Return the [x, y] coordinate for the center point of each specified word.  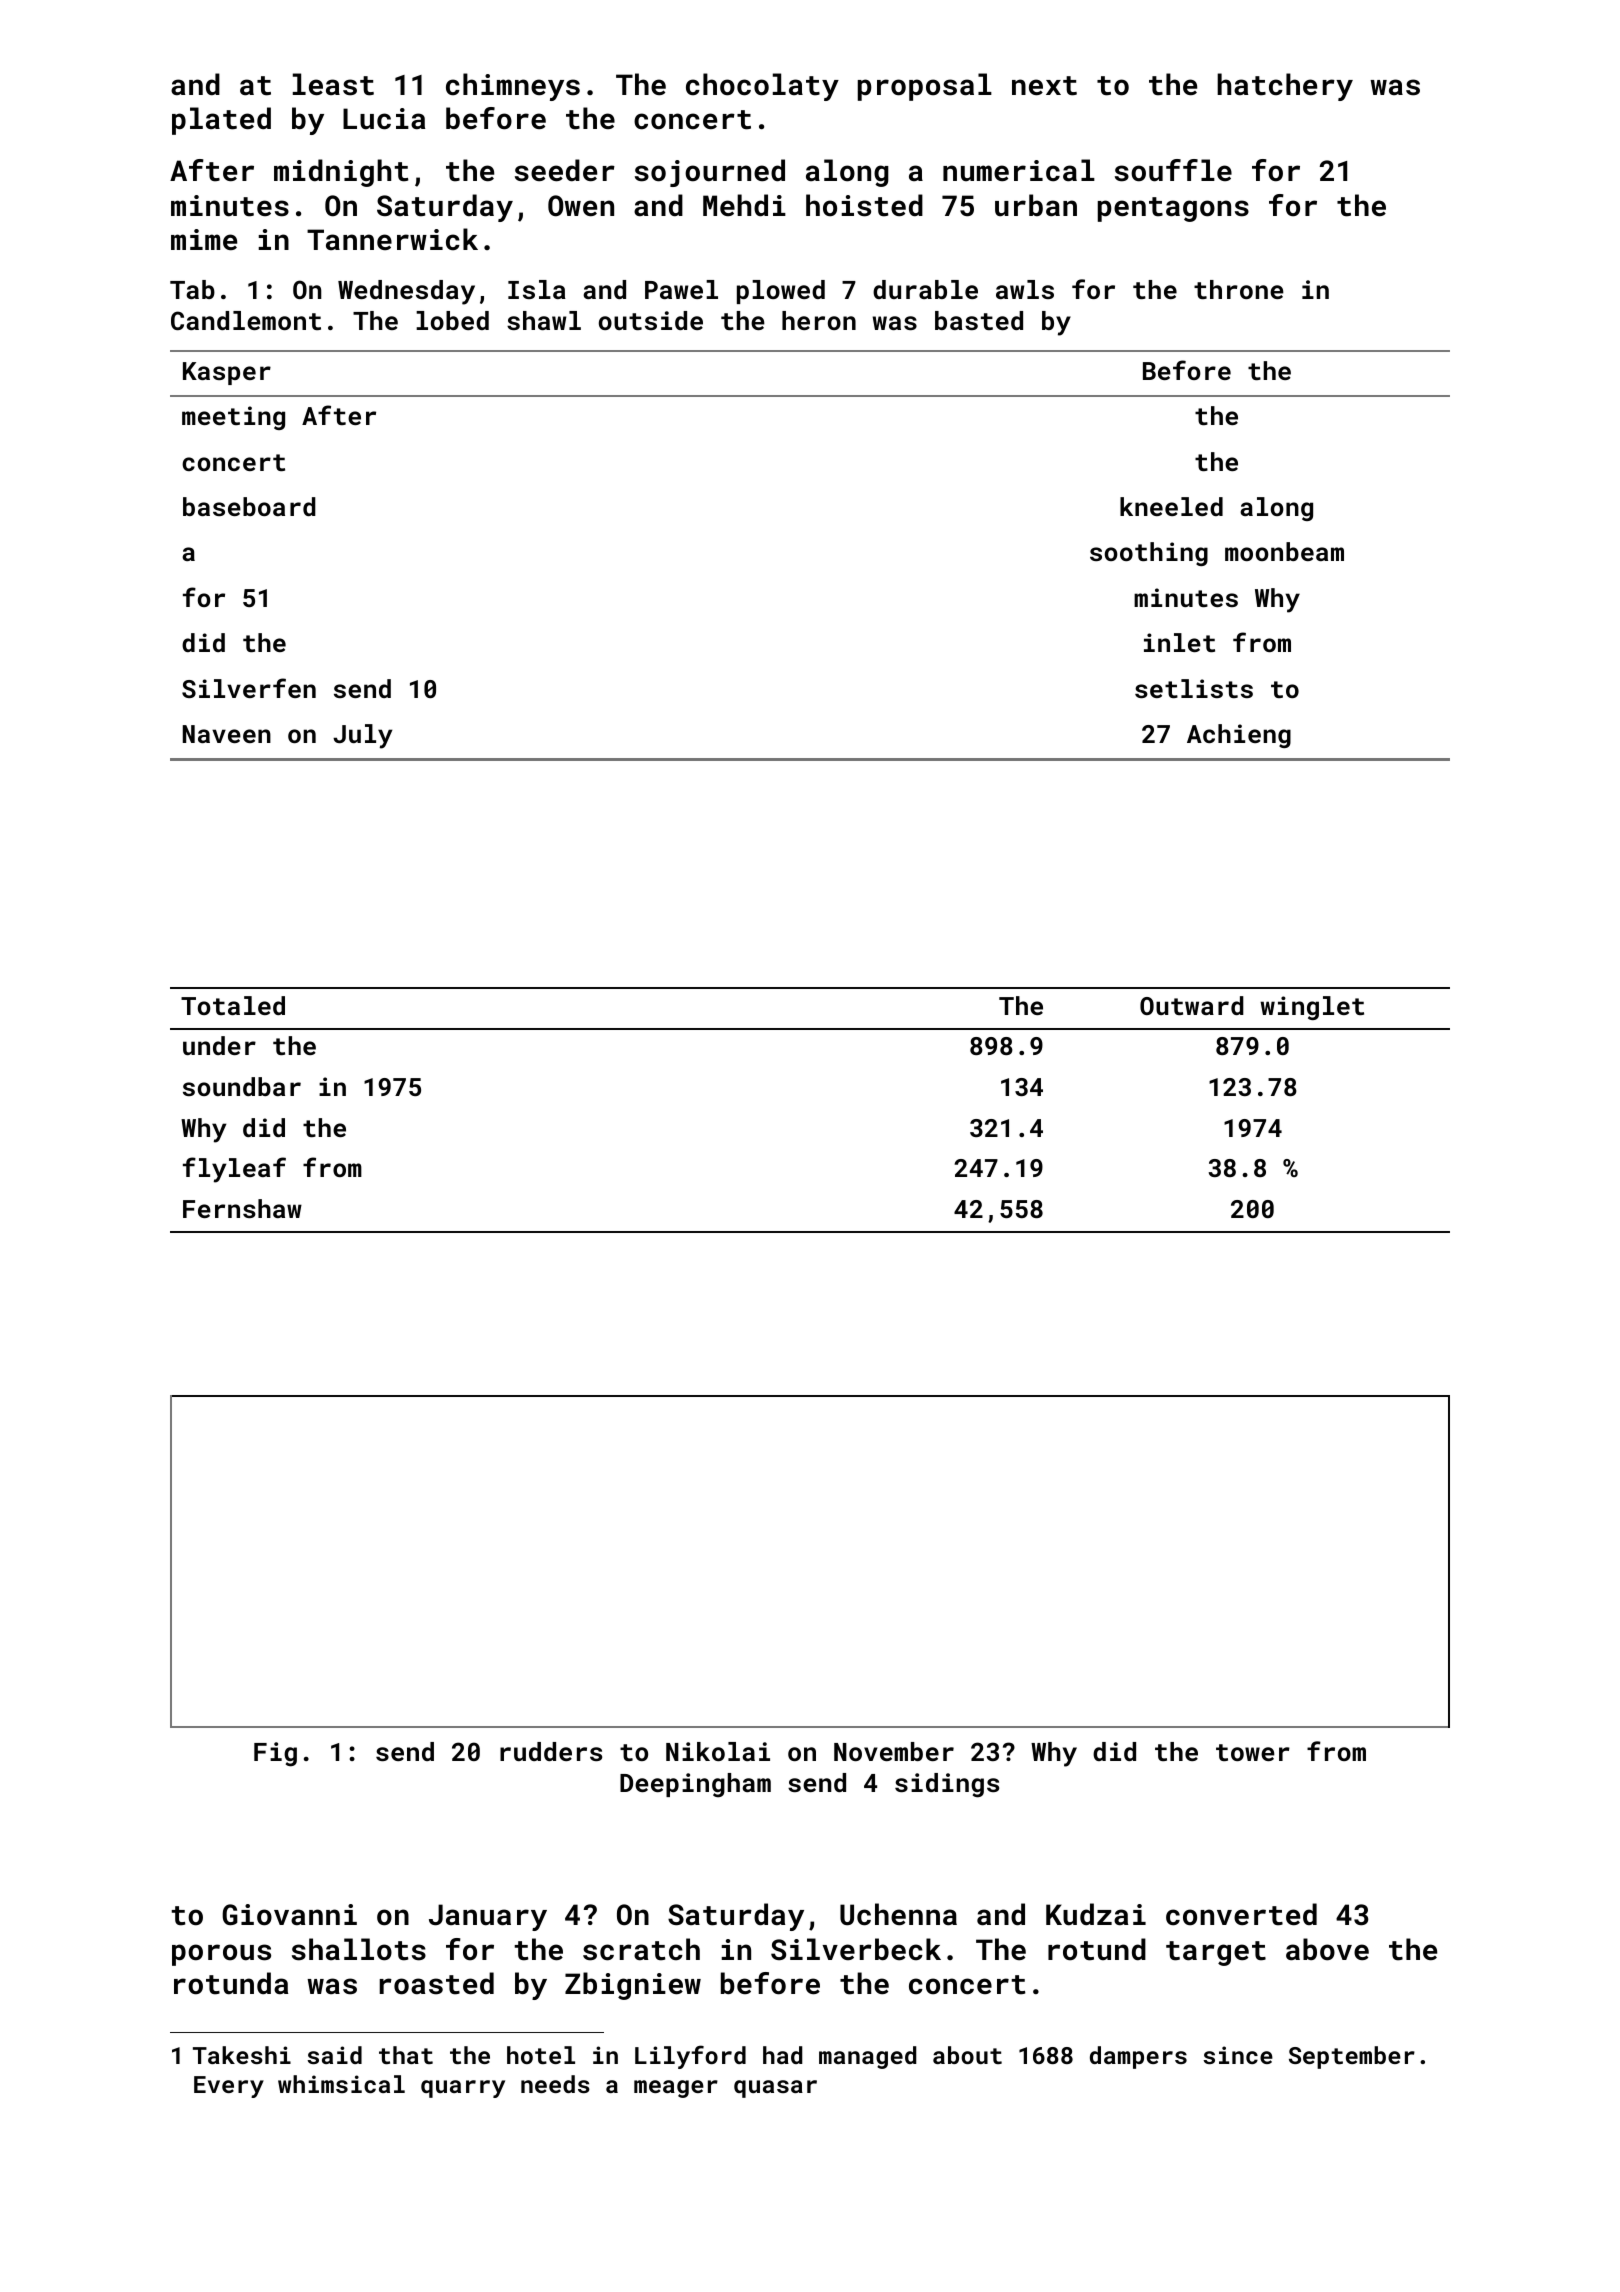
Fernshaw [242, 1208]
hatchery [1285, 87]
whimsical [341, 2084]
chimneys [513, 87]
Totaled [233, 1005]
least [333, 84]
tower [1253, 1752]
